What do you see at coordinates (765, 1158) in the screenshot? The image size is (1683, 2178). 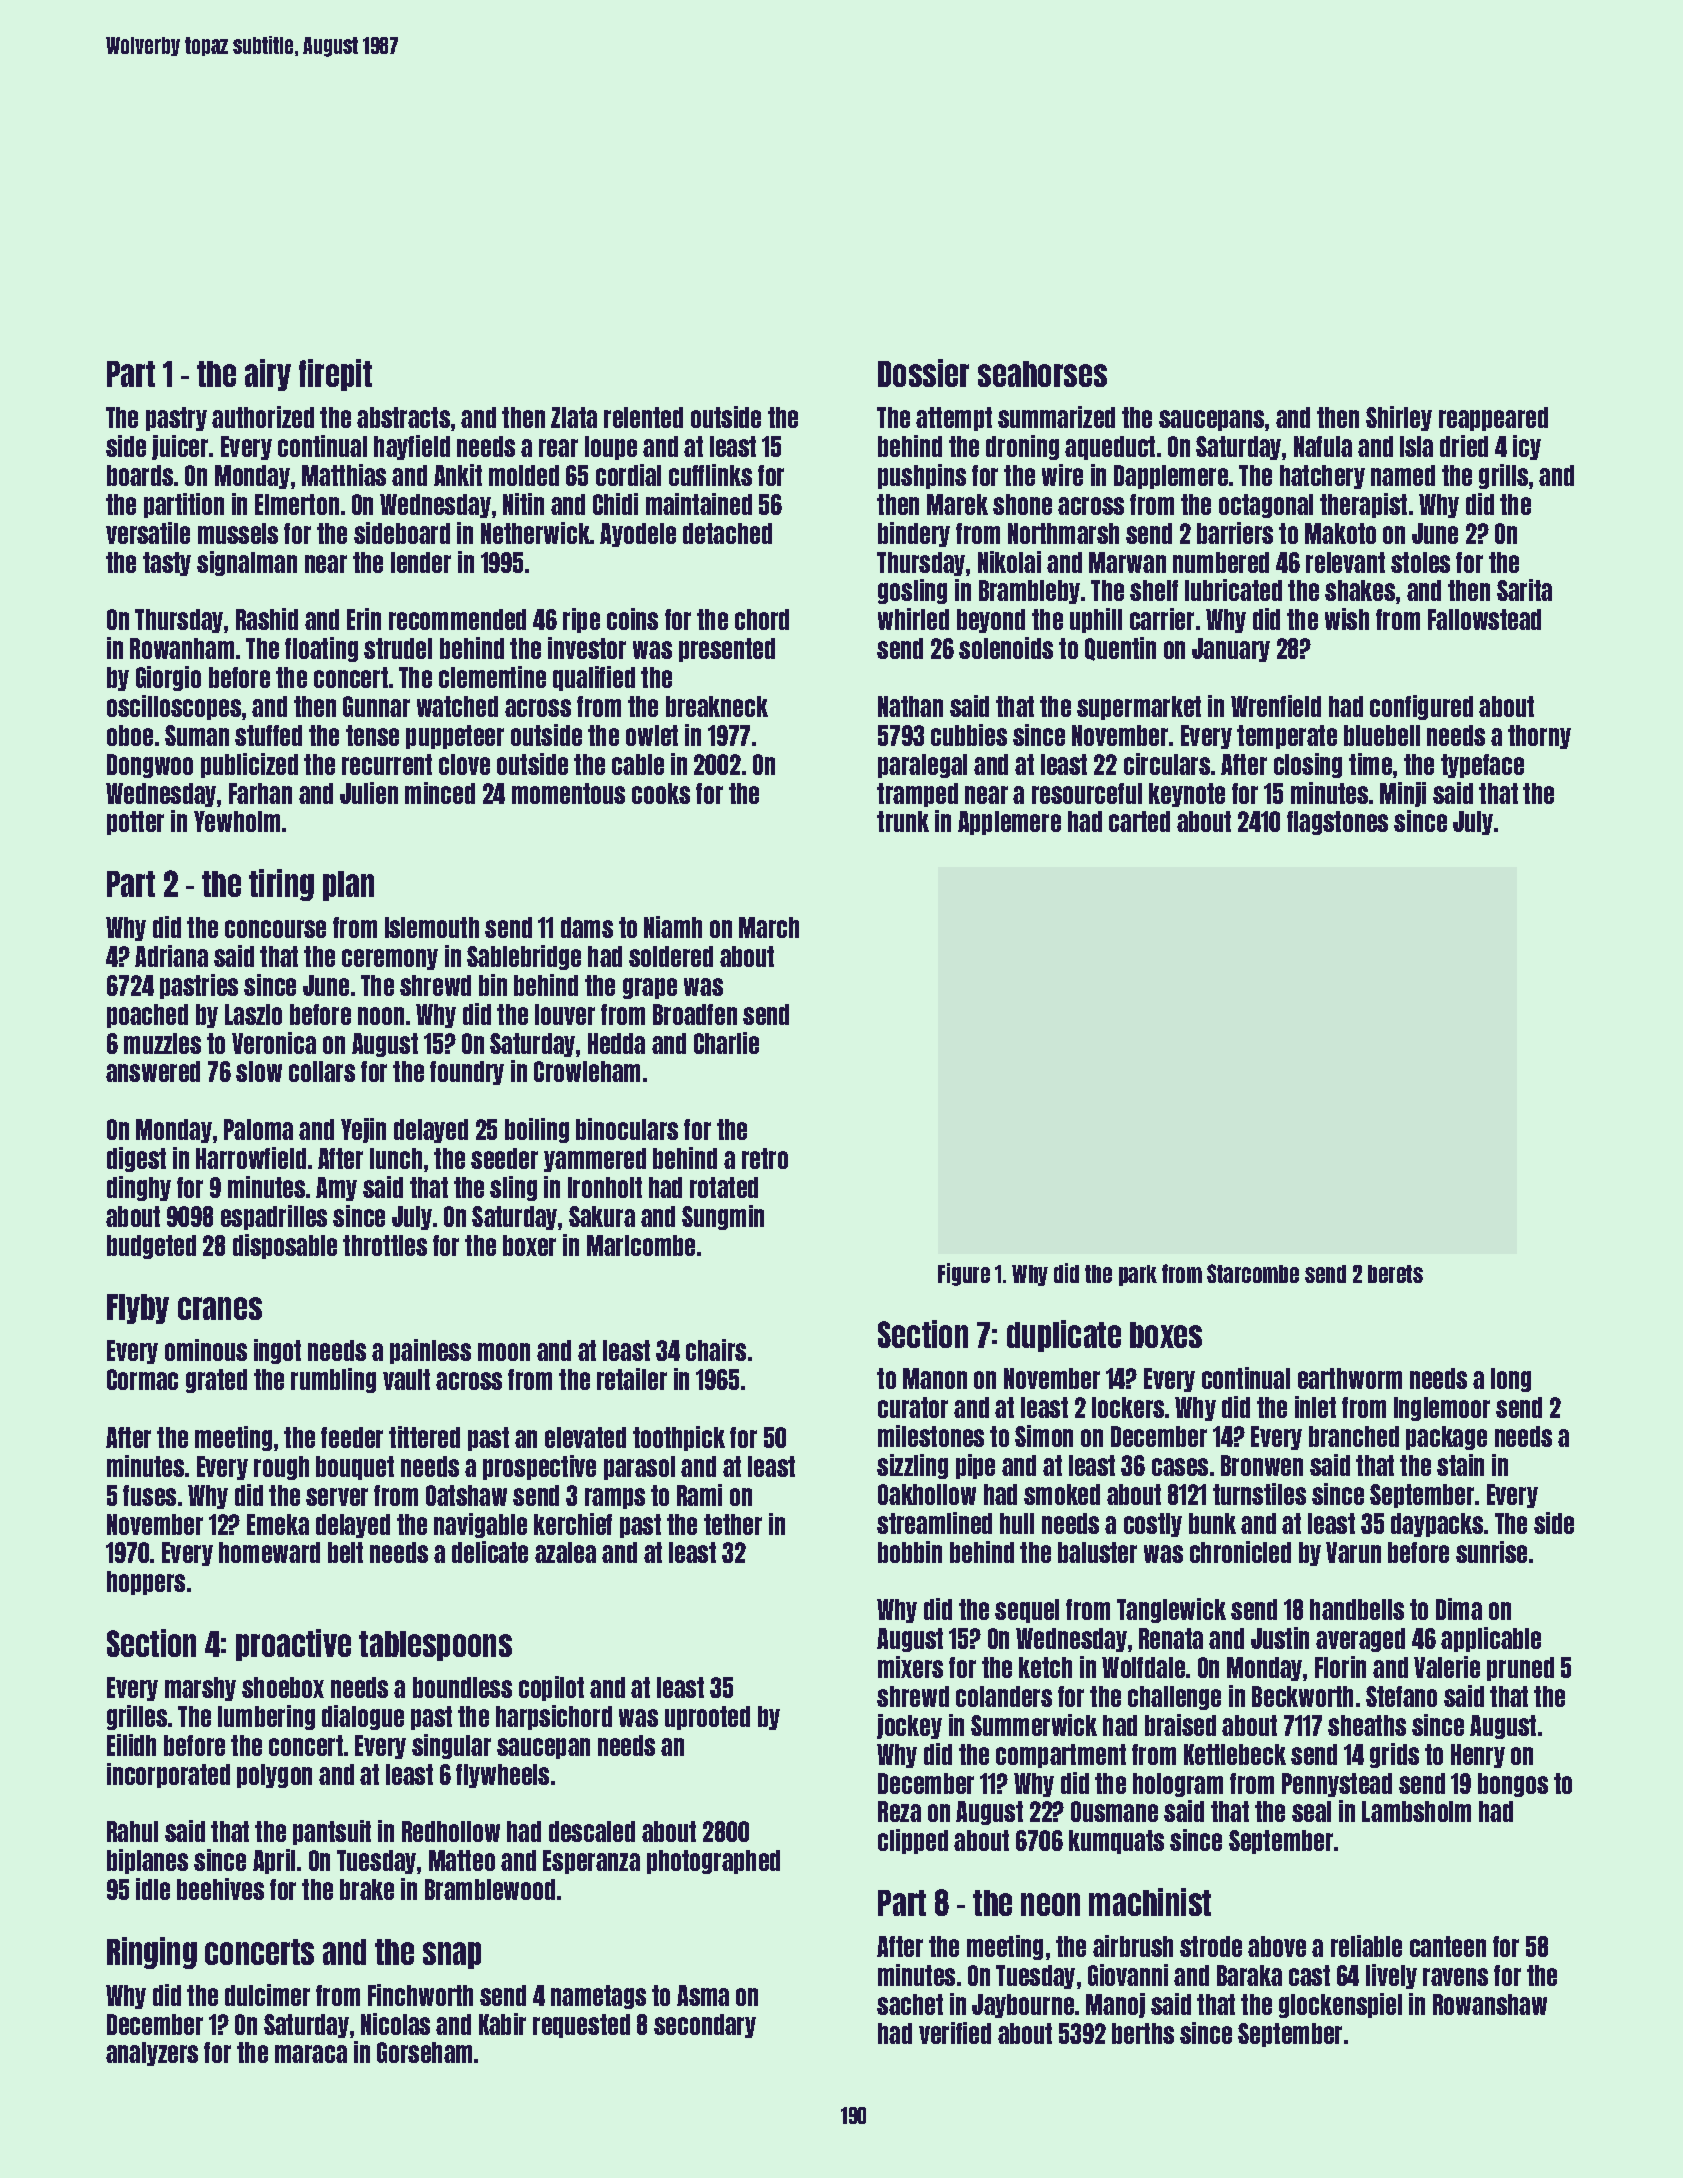 I see `retro` at bounding box center [765, 1158].
